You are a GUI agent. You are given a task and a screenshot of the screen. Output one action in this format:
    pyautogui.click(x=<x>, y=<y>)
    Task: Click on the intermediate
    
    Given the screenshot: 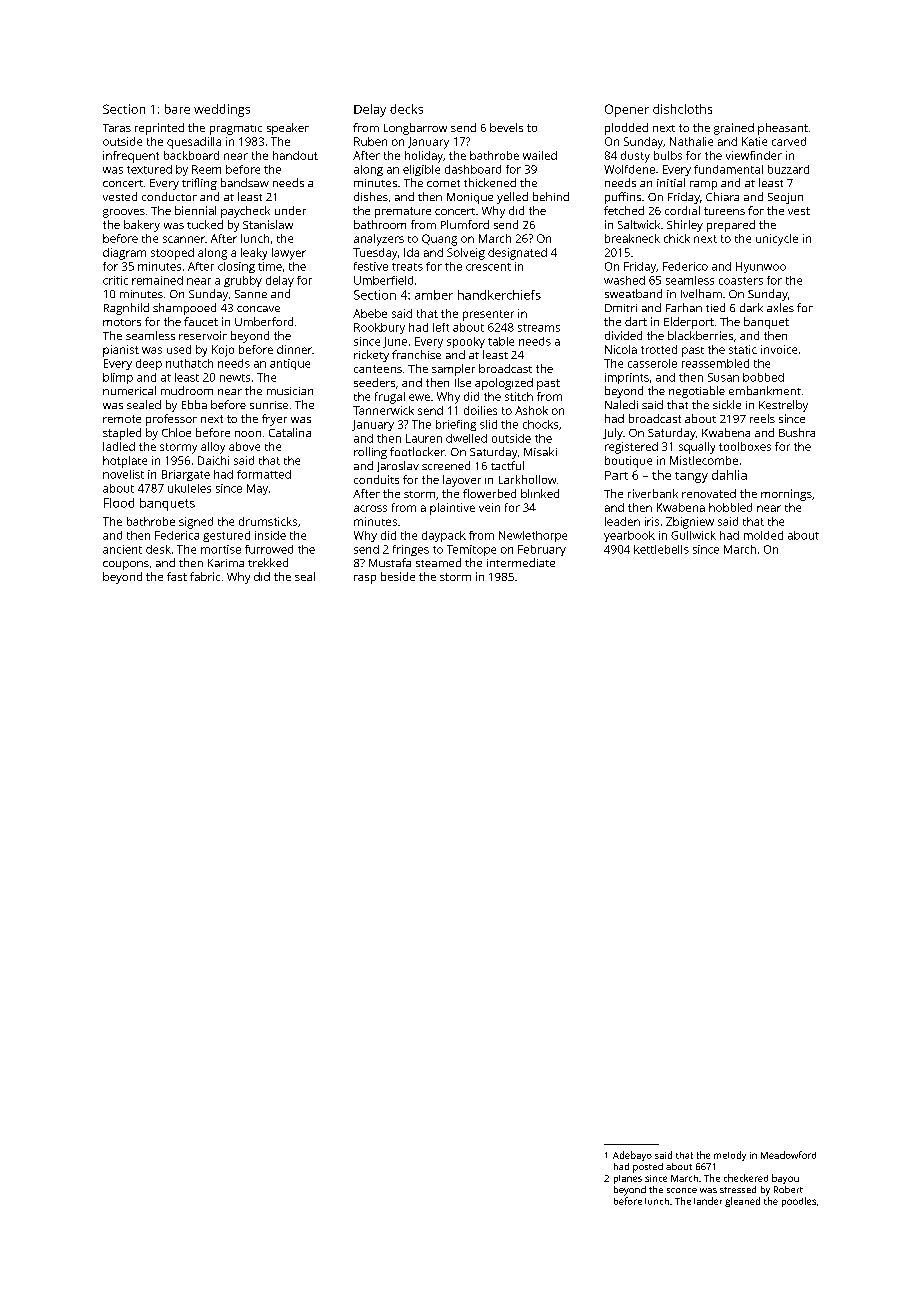 What is the action you would take?
    pyautogui.click(x=521, y=562)
